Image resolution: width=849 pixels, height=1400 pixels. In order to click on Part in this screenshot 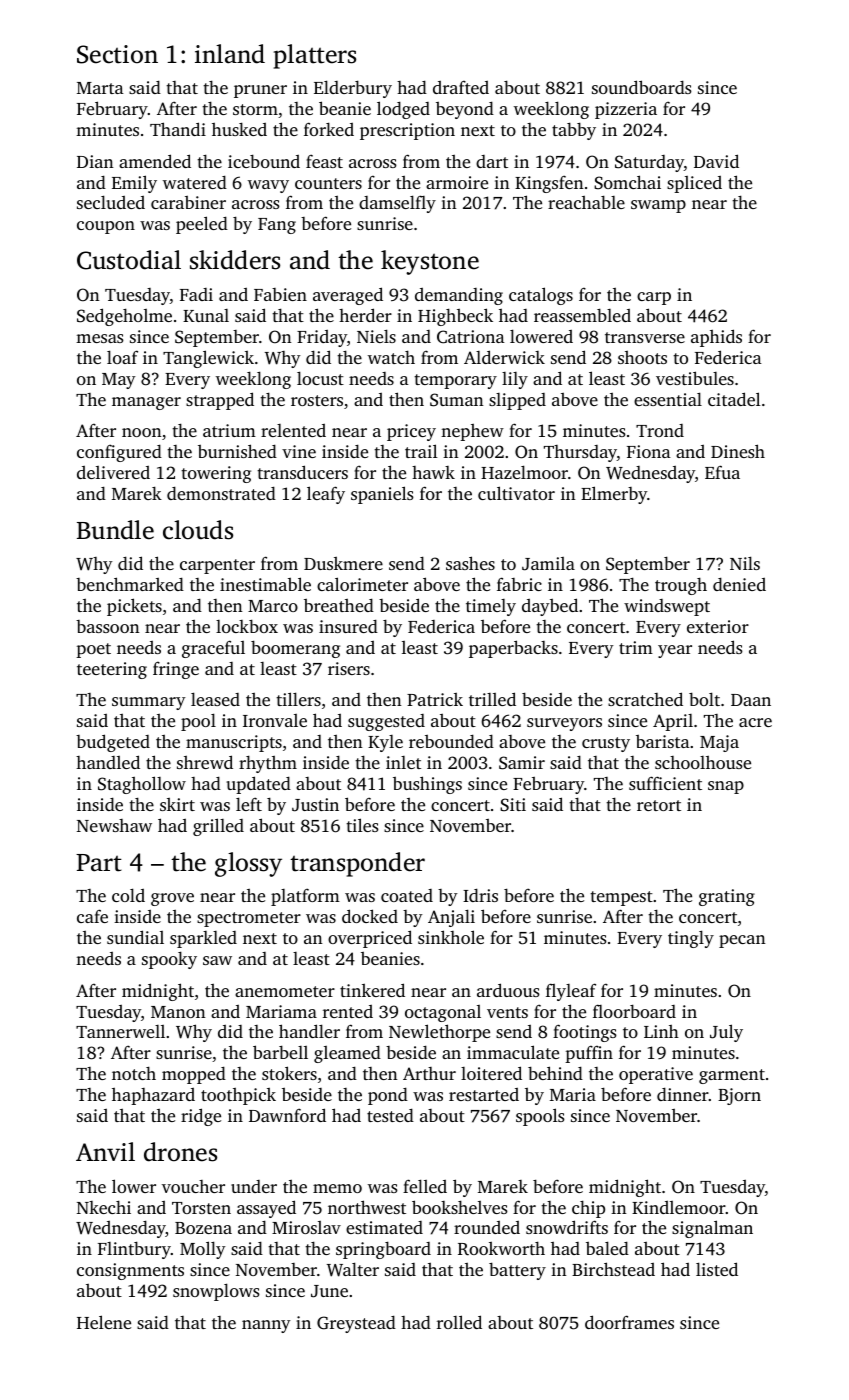, I will do `click(99, 863)`.
